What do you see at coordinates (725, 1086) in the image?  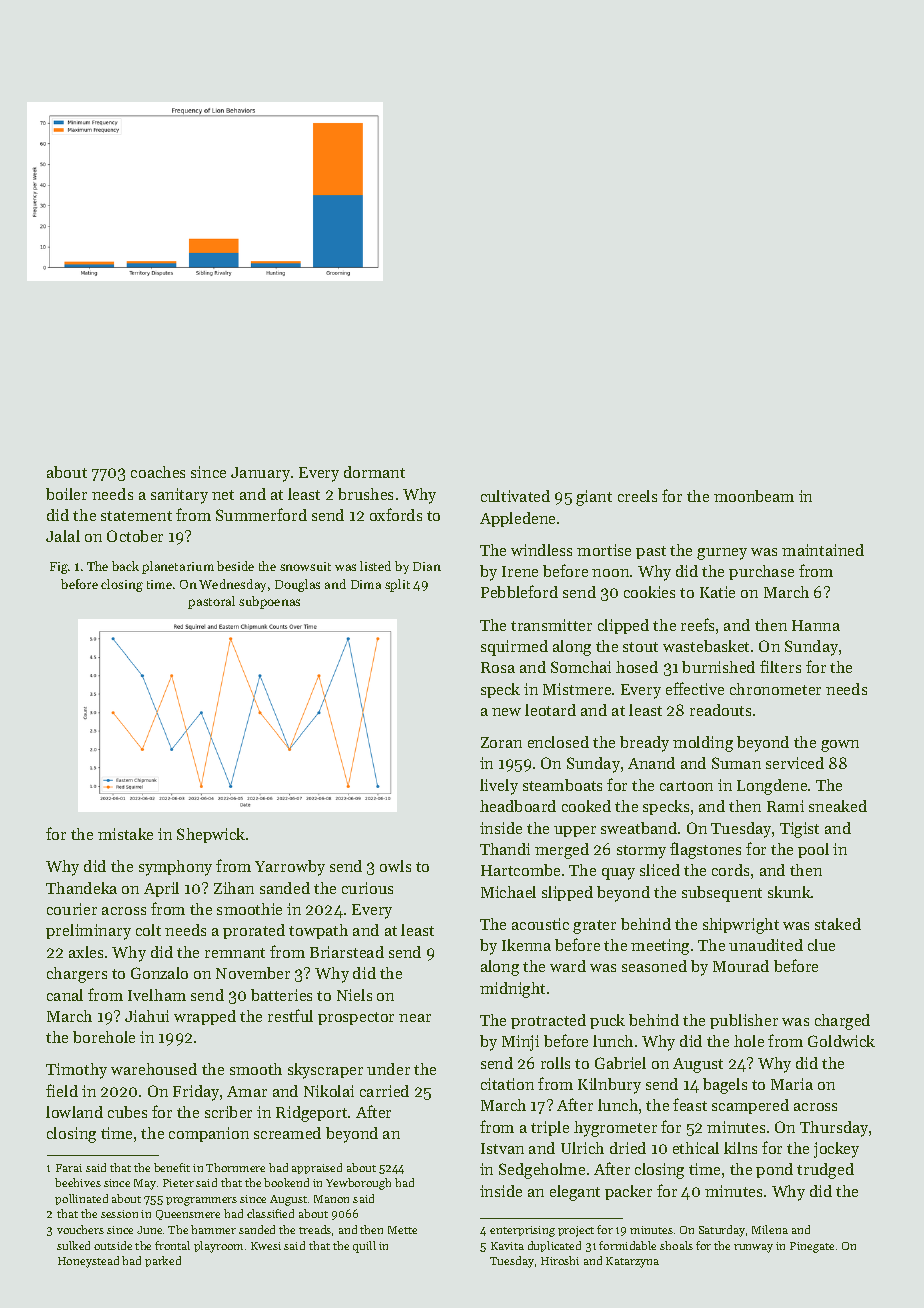 I see `bagels` at bounding box center [725, 1086].
